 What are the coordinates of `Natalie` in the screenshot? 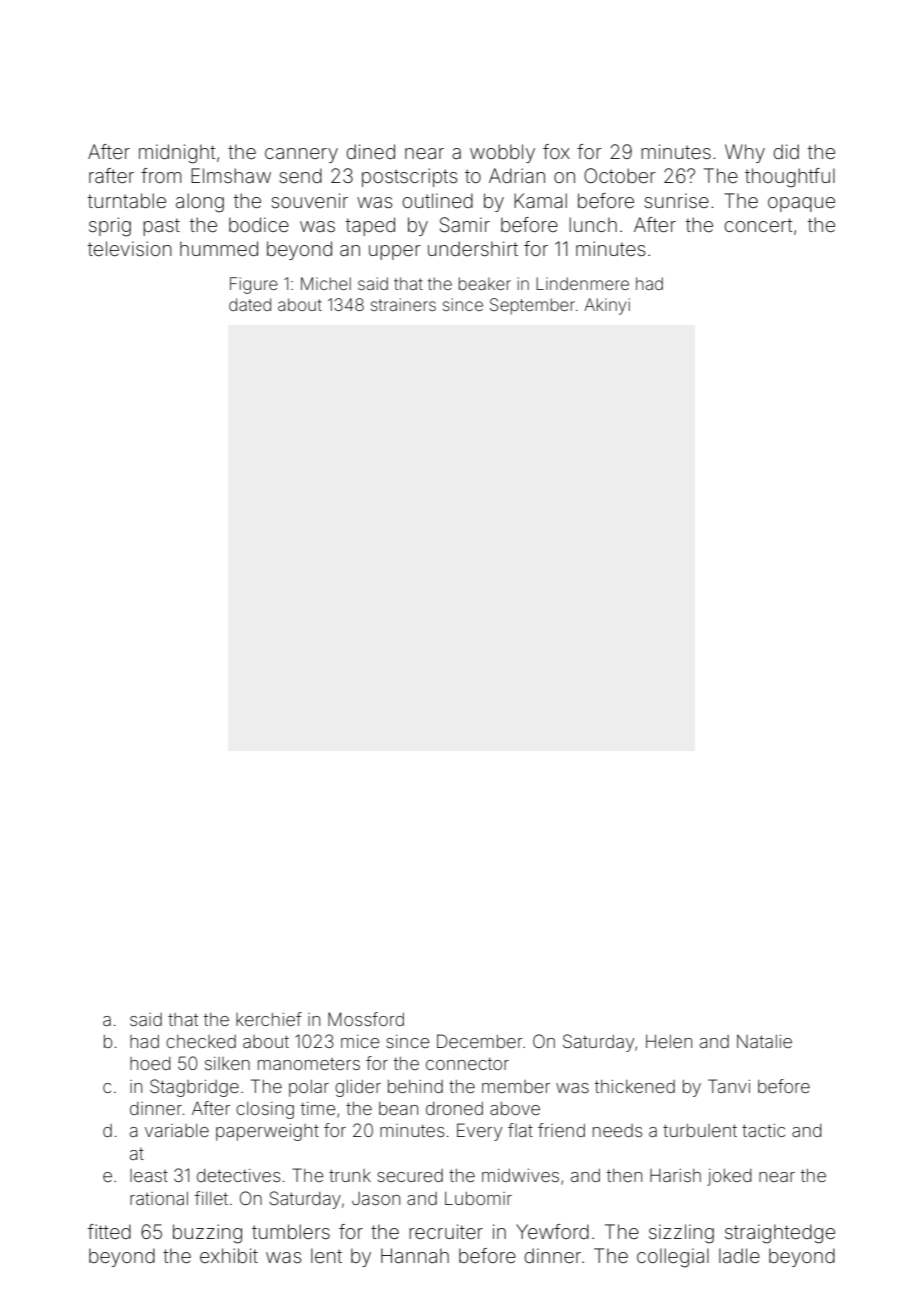 It's located at (764, 1041).
